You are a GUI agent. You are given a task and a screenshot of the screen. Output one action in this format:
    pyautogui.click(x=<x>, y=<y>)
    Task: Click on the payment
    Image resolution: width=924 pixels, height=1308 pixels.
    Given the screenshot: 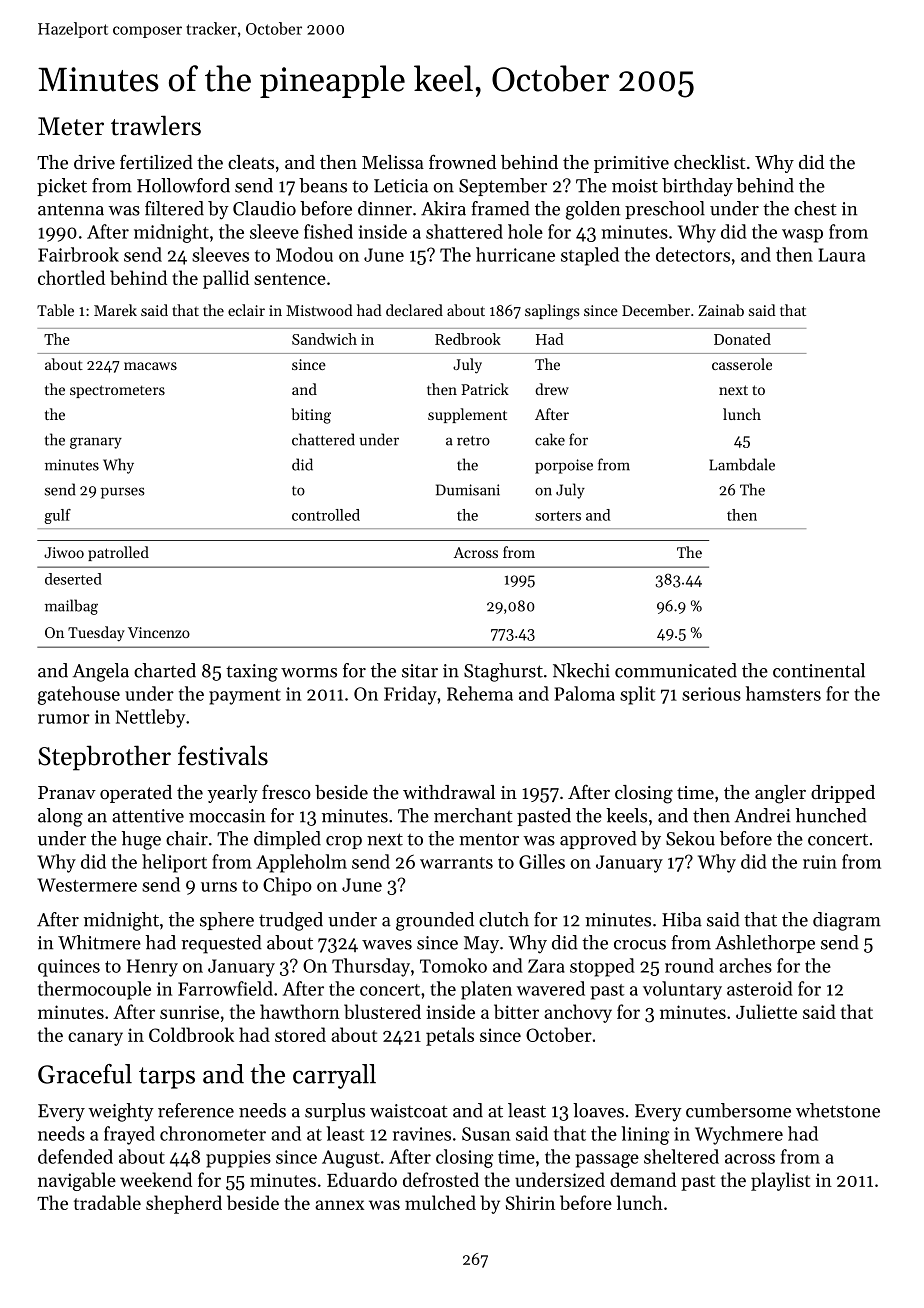 What is the action you would take?
    pyautogui.click(x=245, y=697)
